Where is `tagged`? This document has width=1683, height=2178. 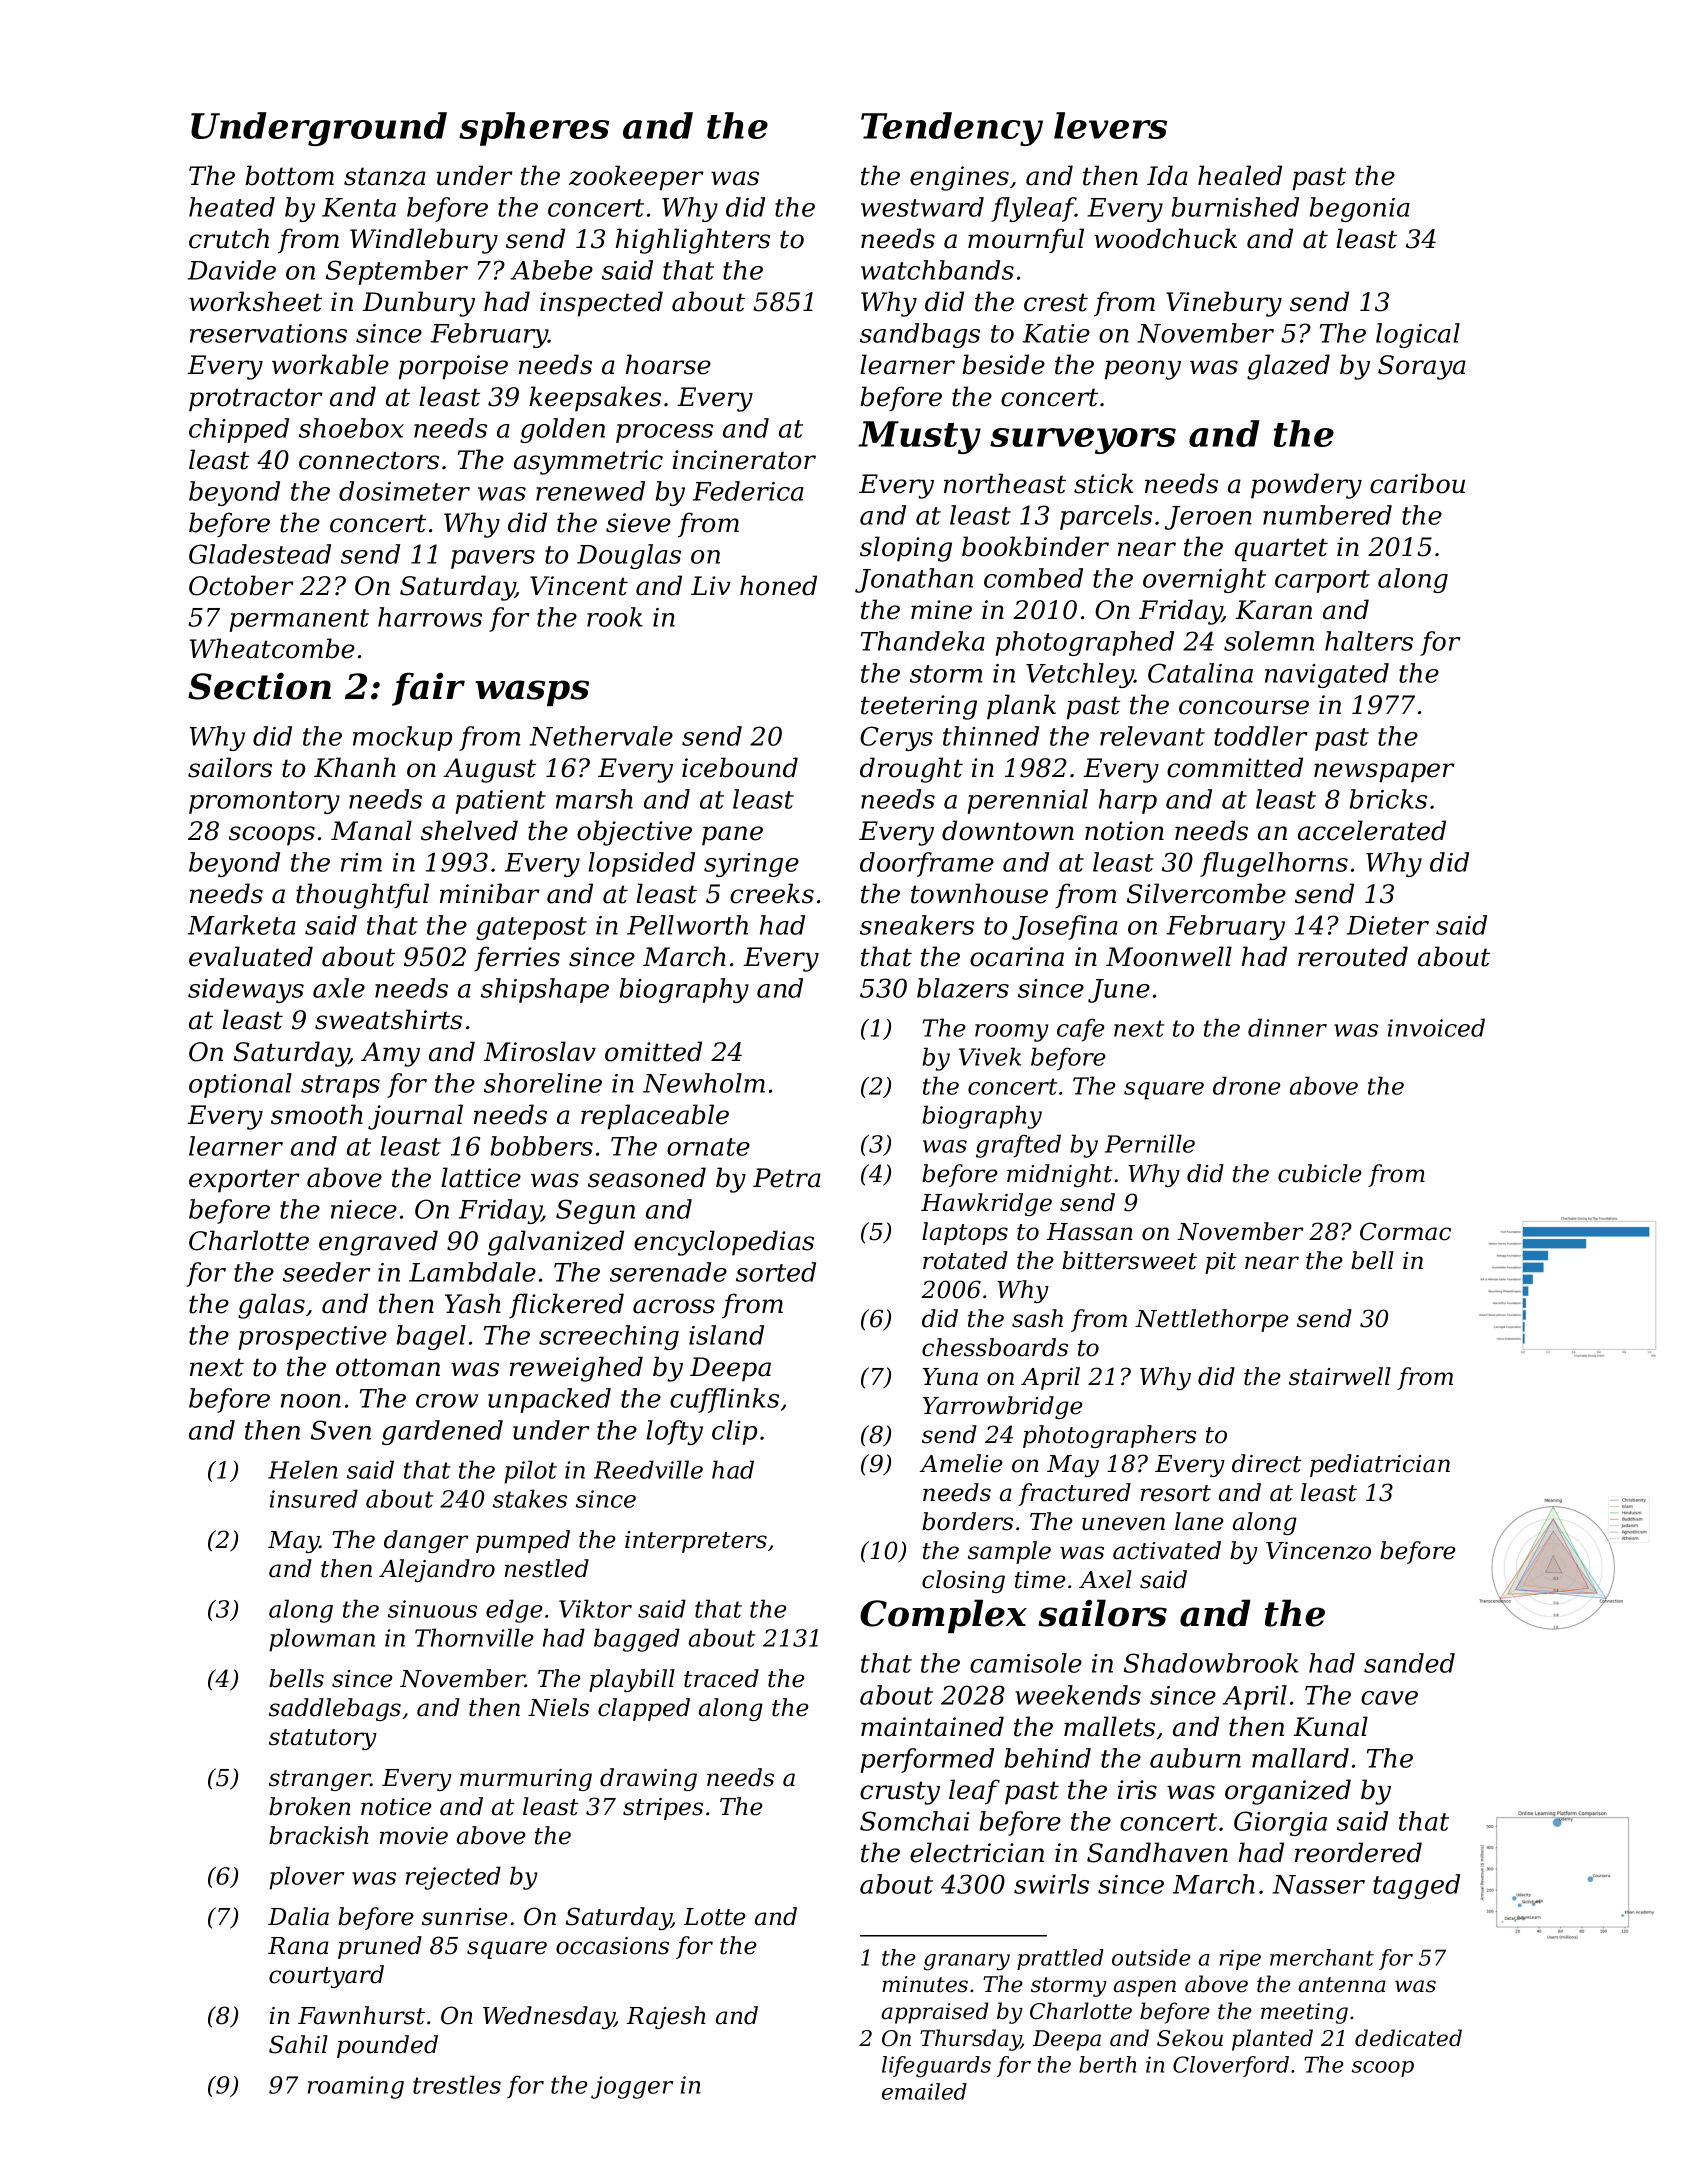 tagged is located at coordinates (1416, 1886).
